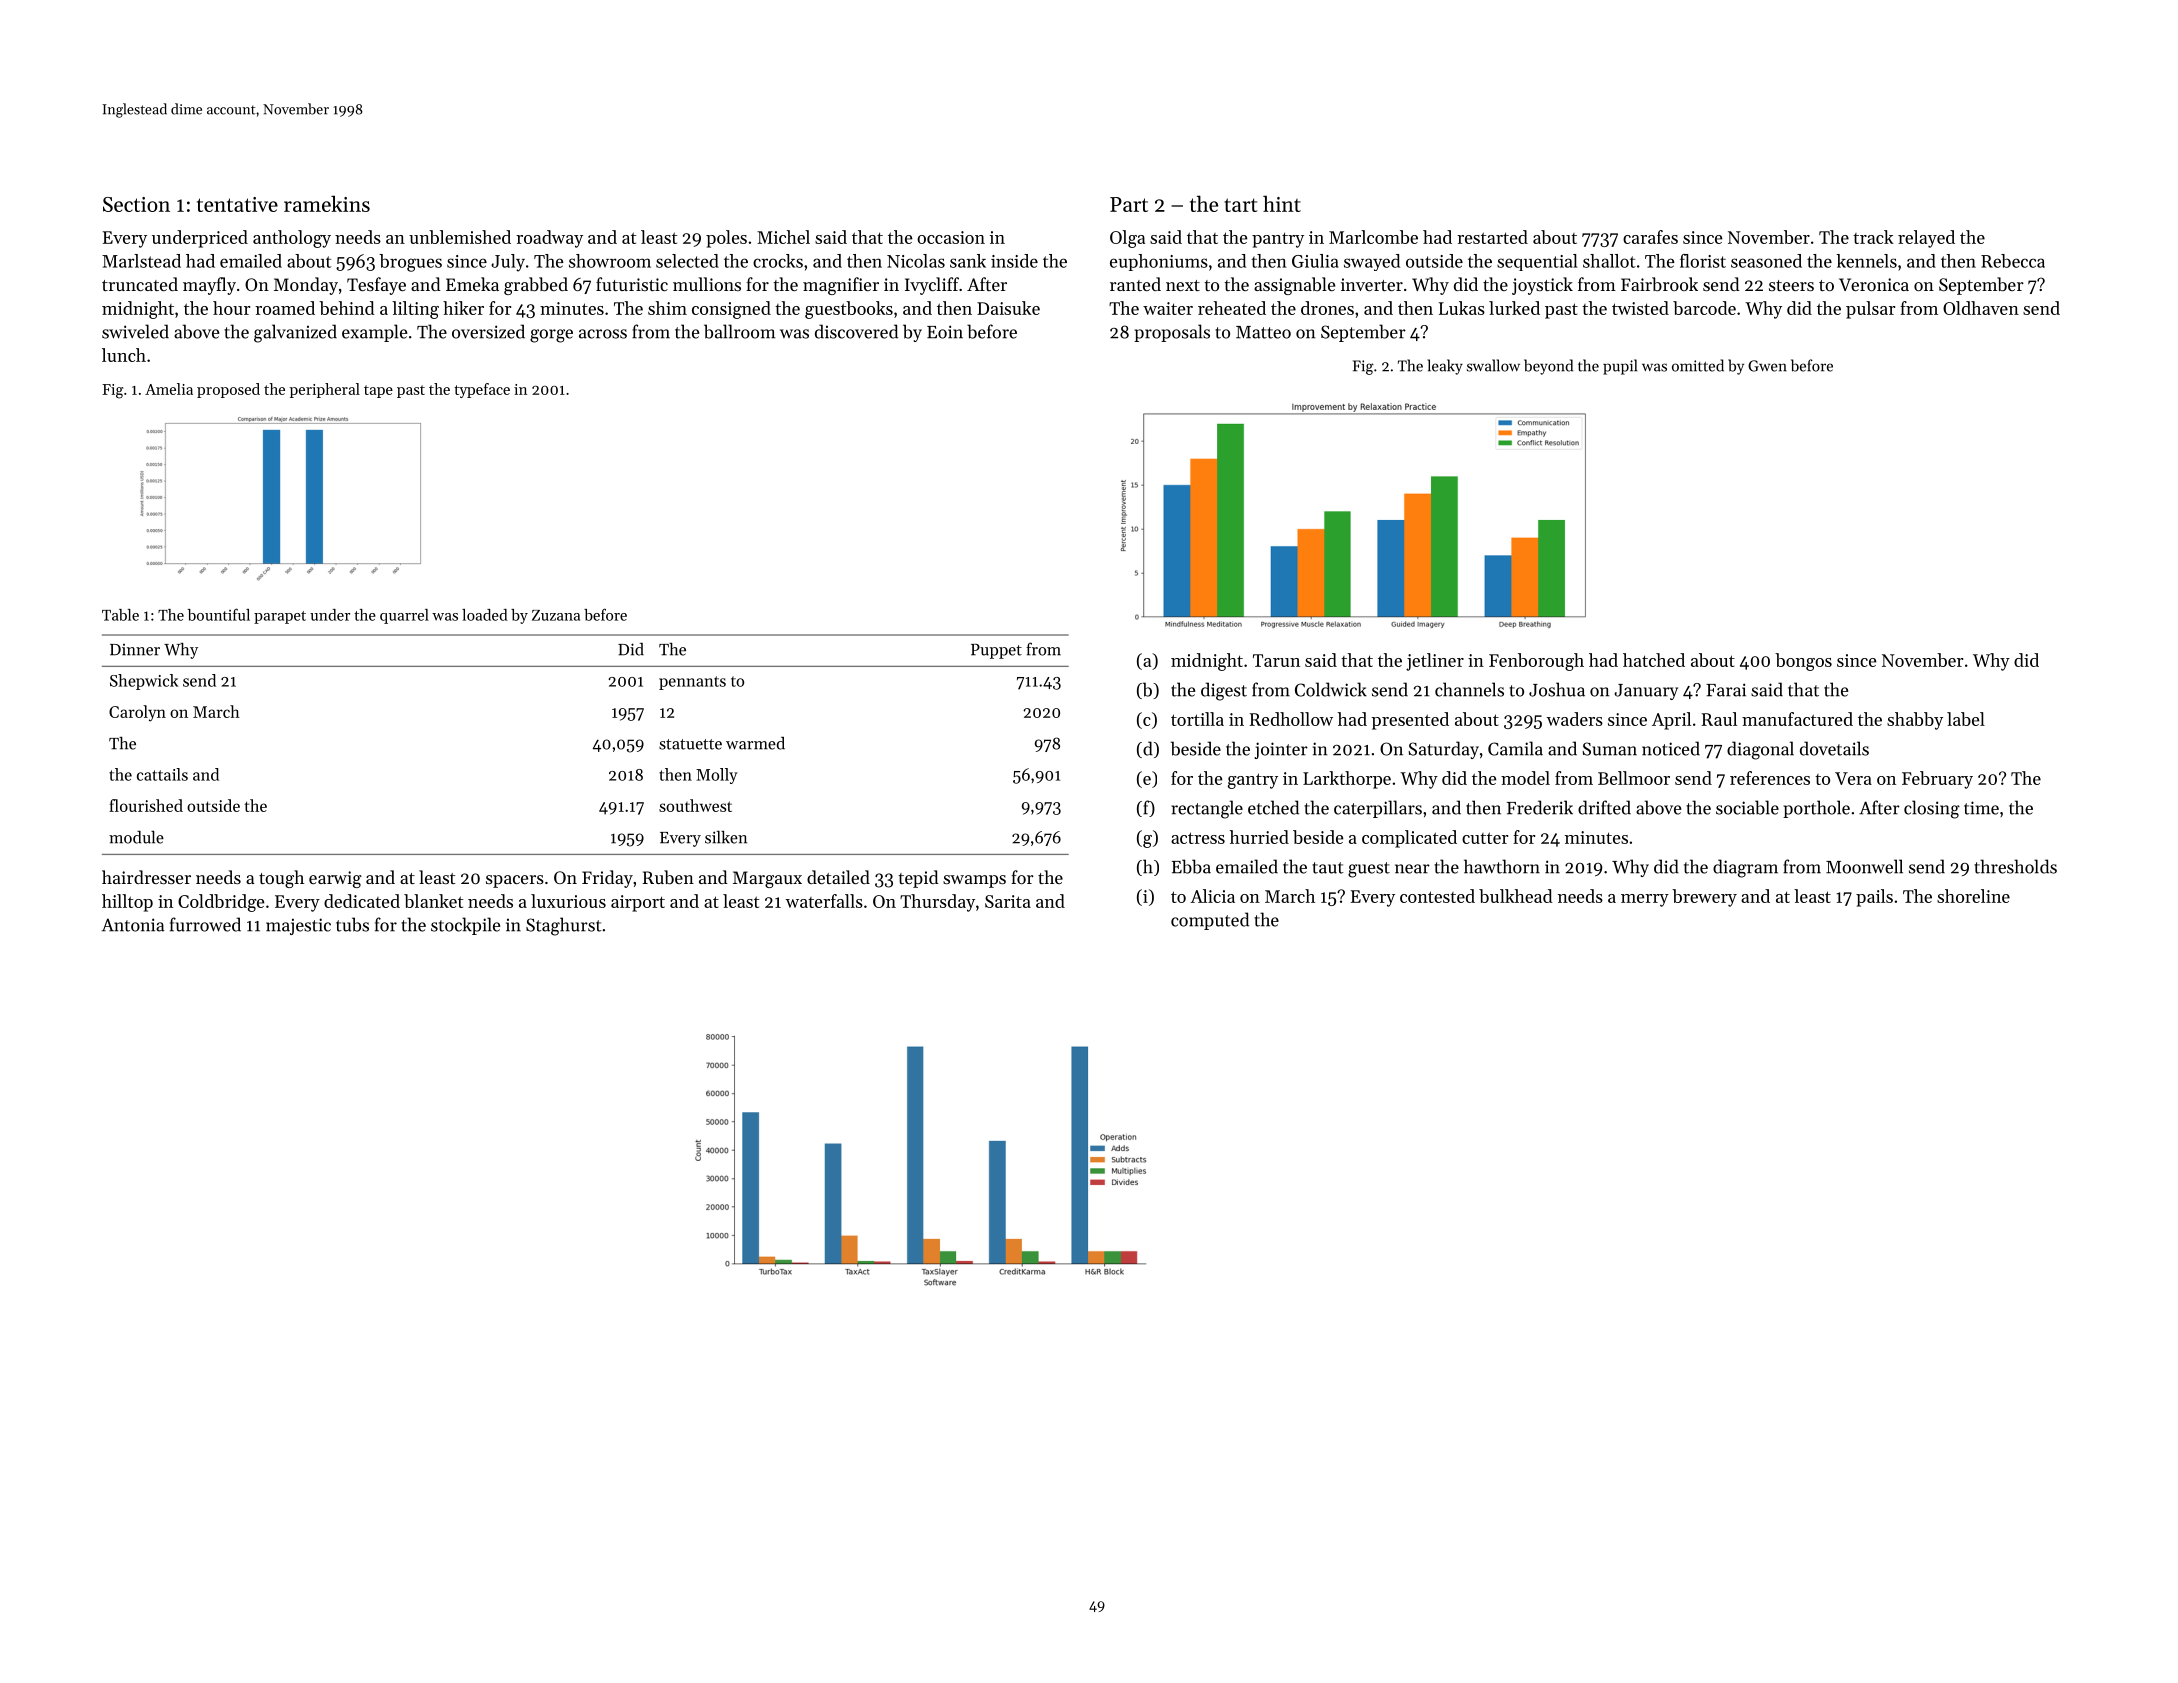  I want to click on bongos, so click(1803, 662).
